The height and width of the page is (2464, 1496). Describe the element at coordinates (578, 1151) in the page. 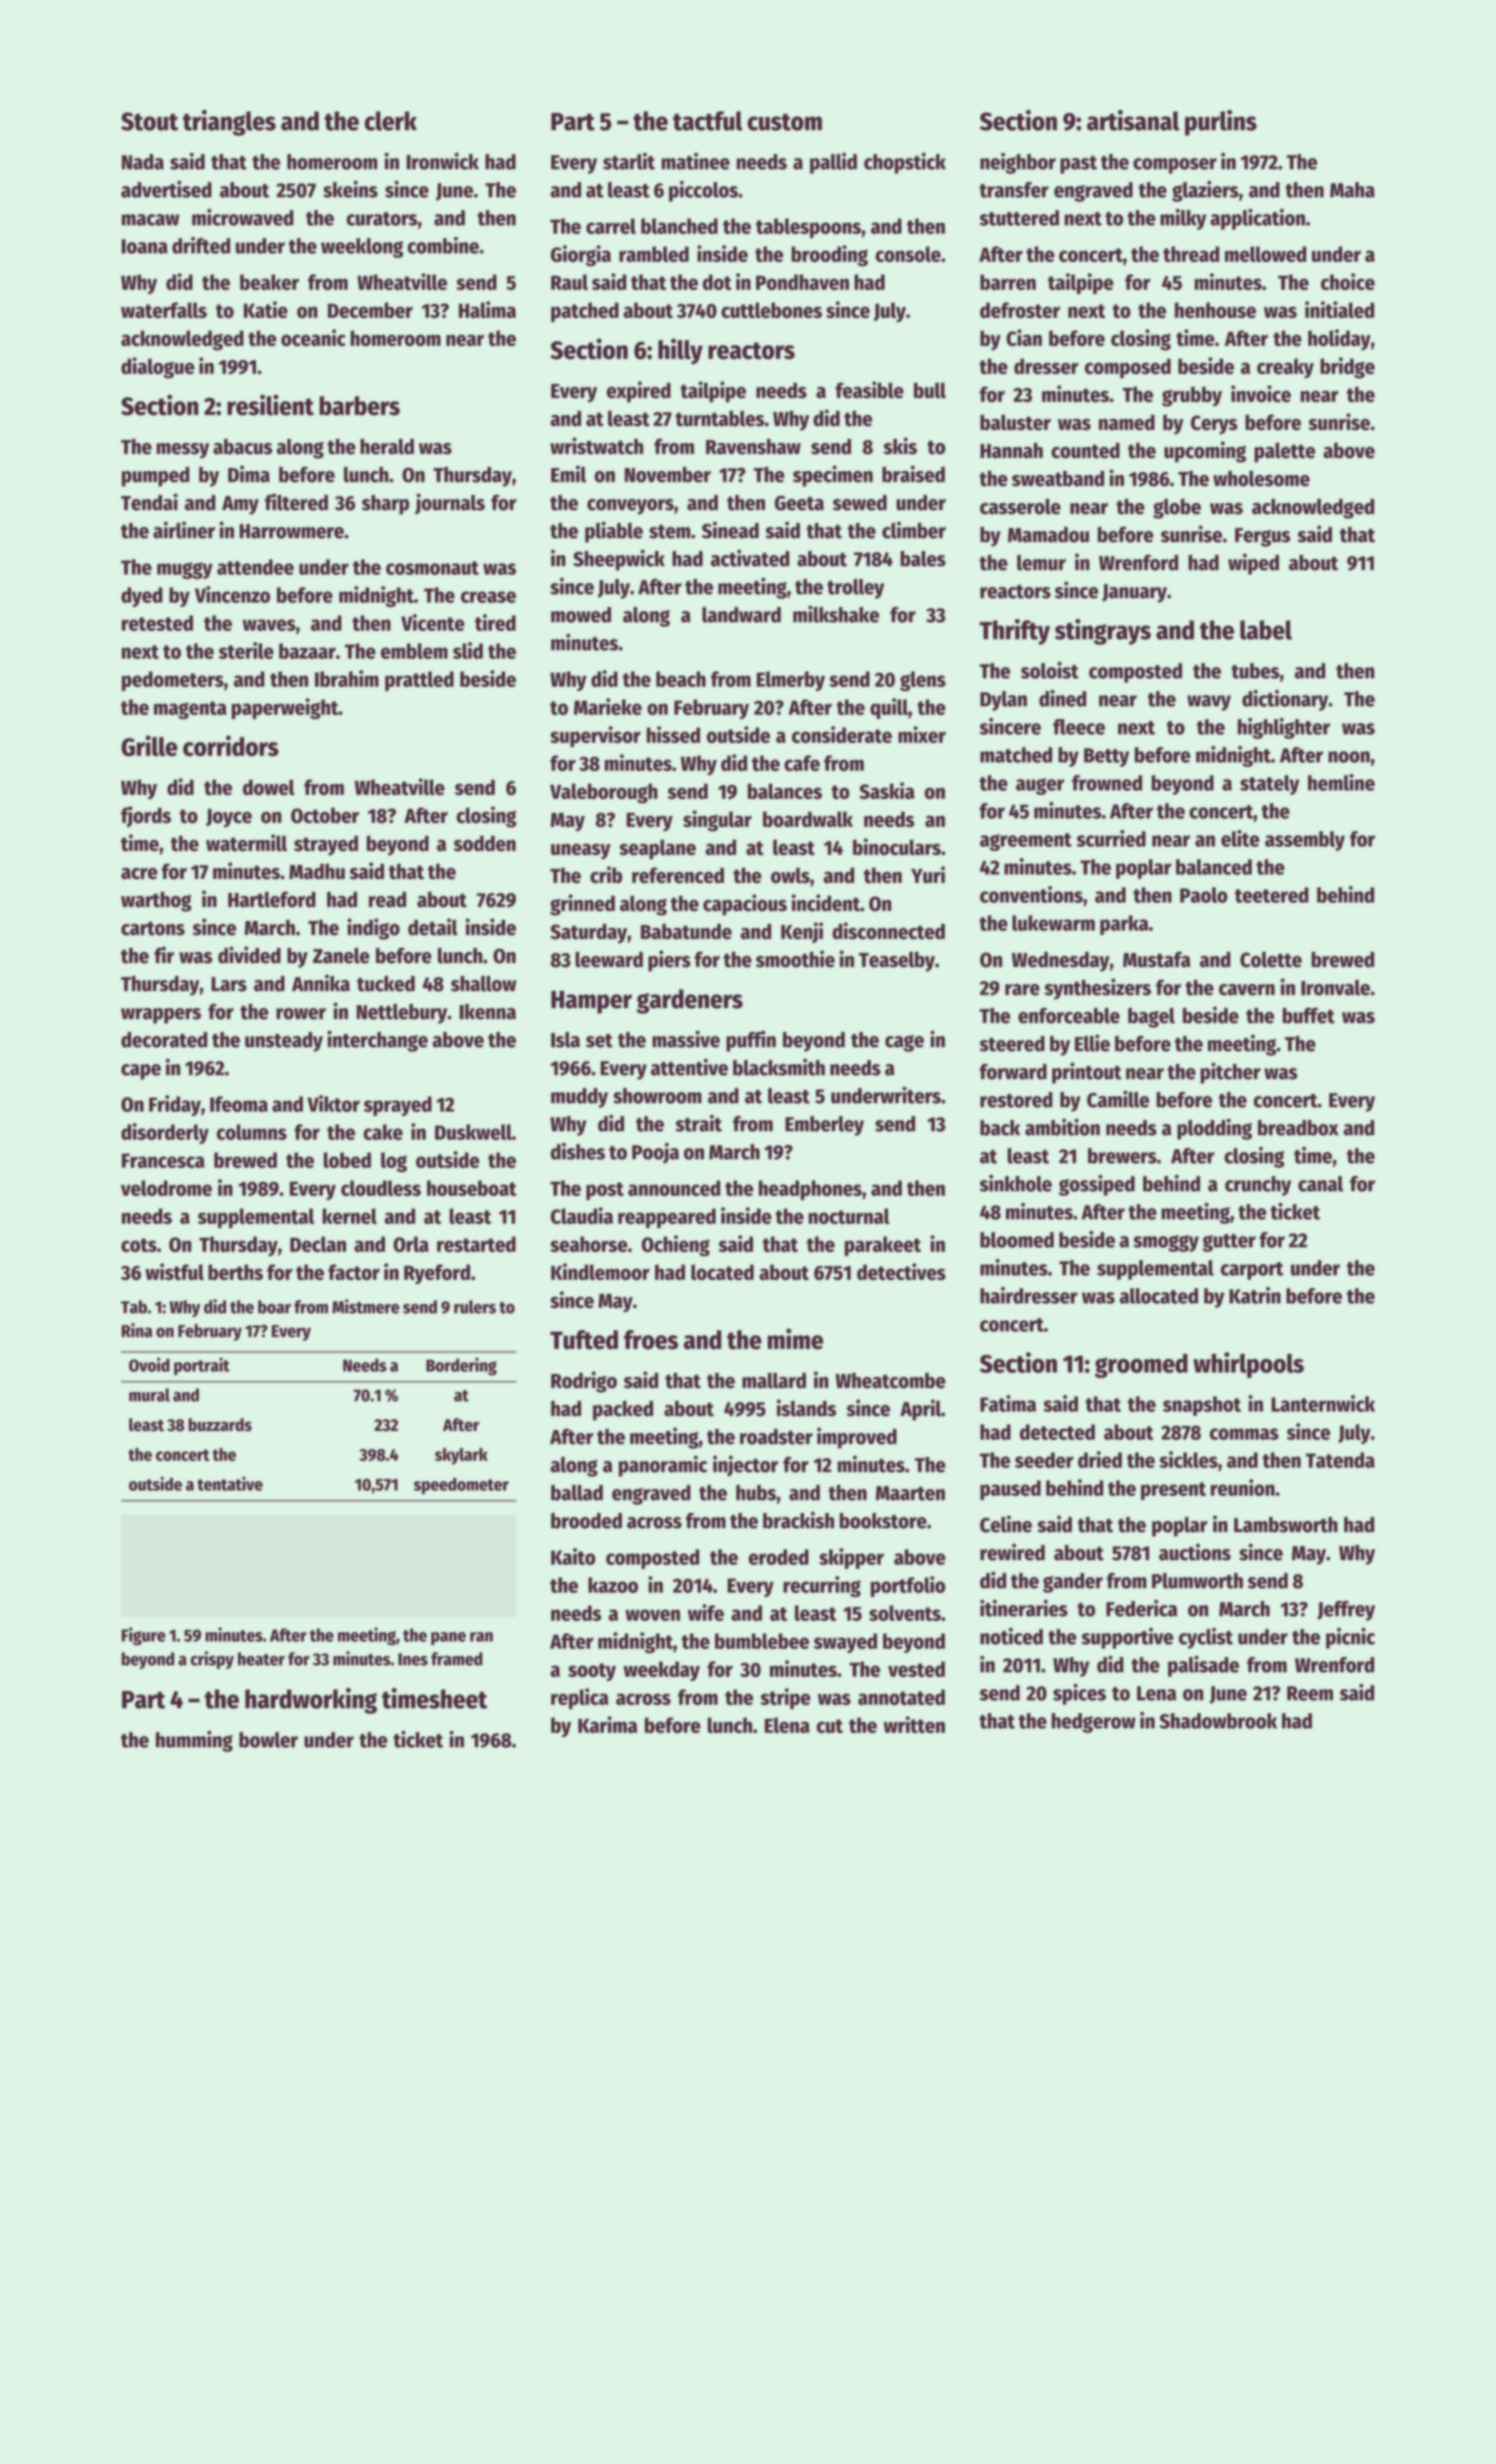

I see `dishes` at that location.
